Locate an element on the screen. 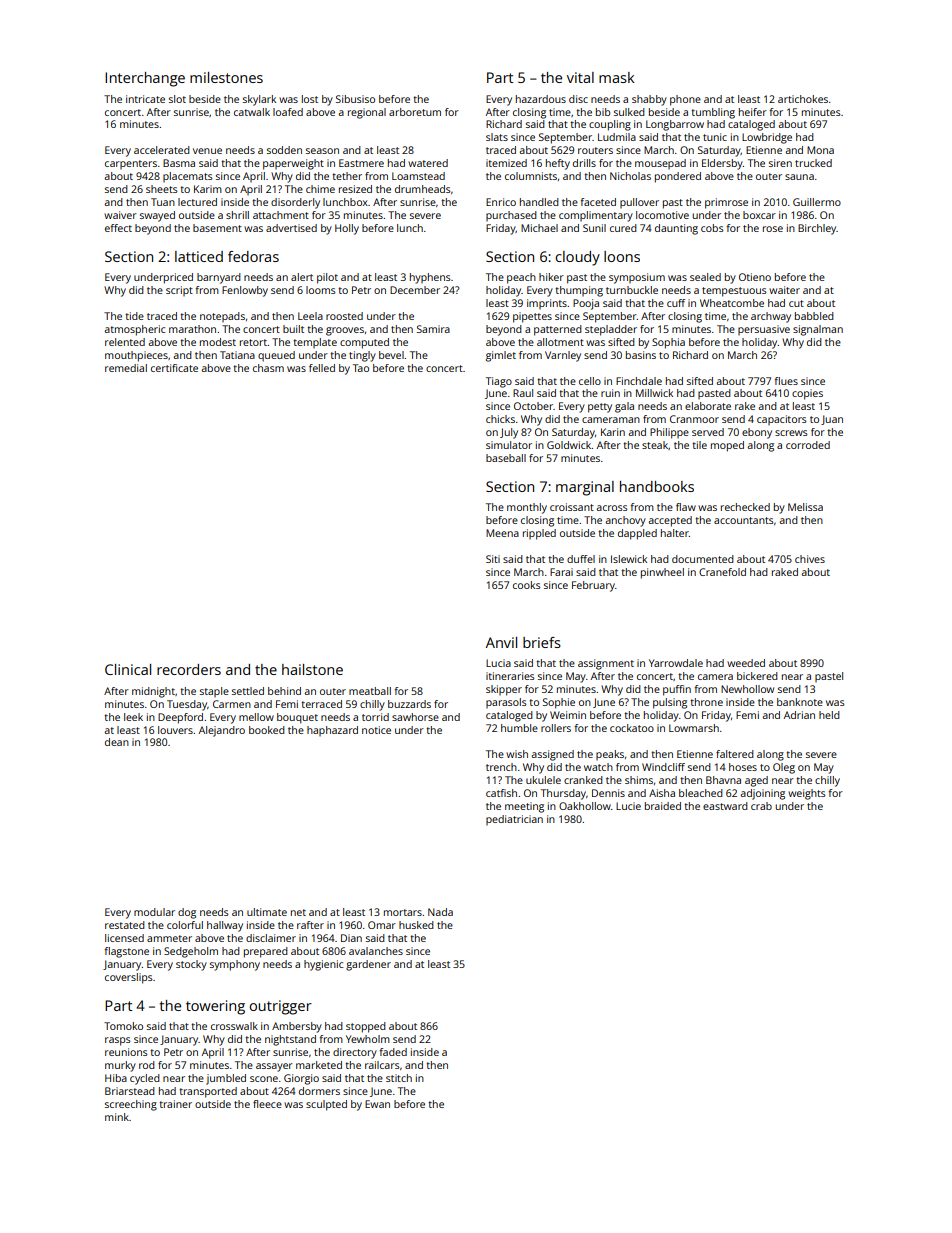 Image resolution: width=952 pixels, height=1233 pixels. ammeter is located at coordinates (169, 938).
